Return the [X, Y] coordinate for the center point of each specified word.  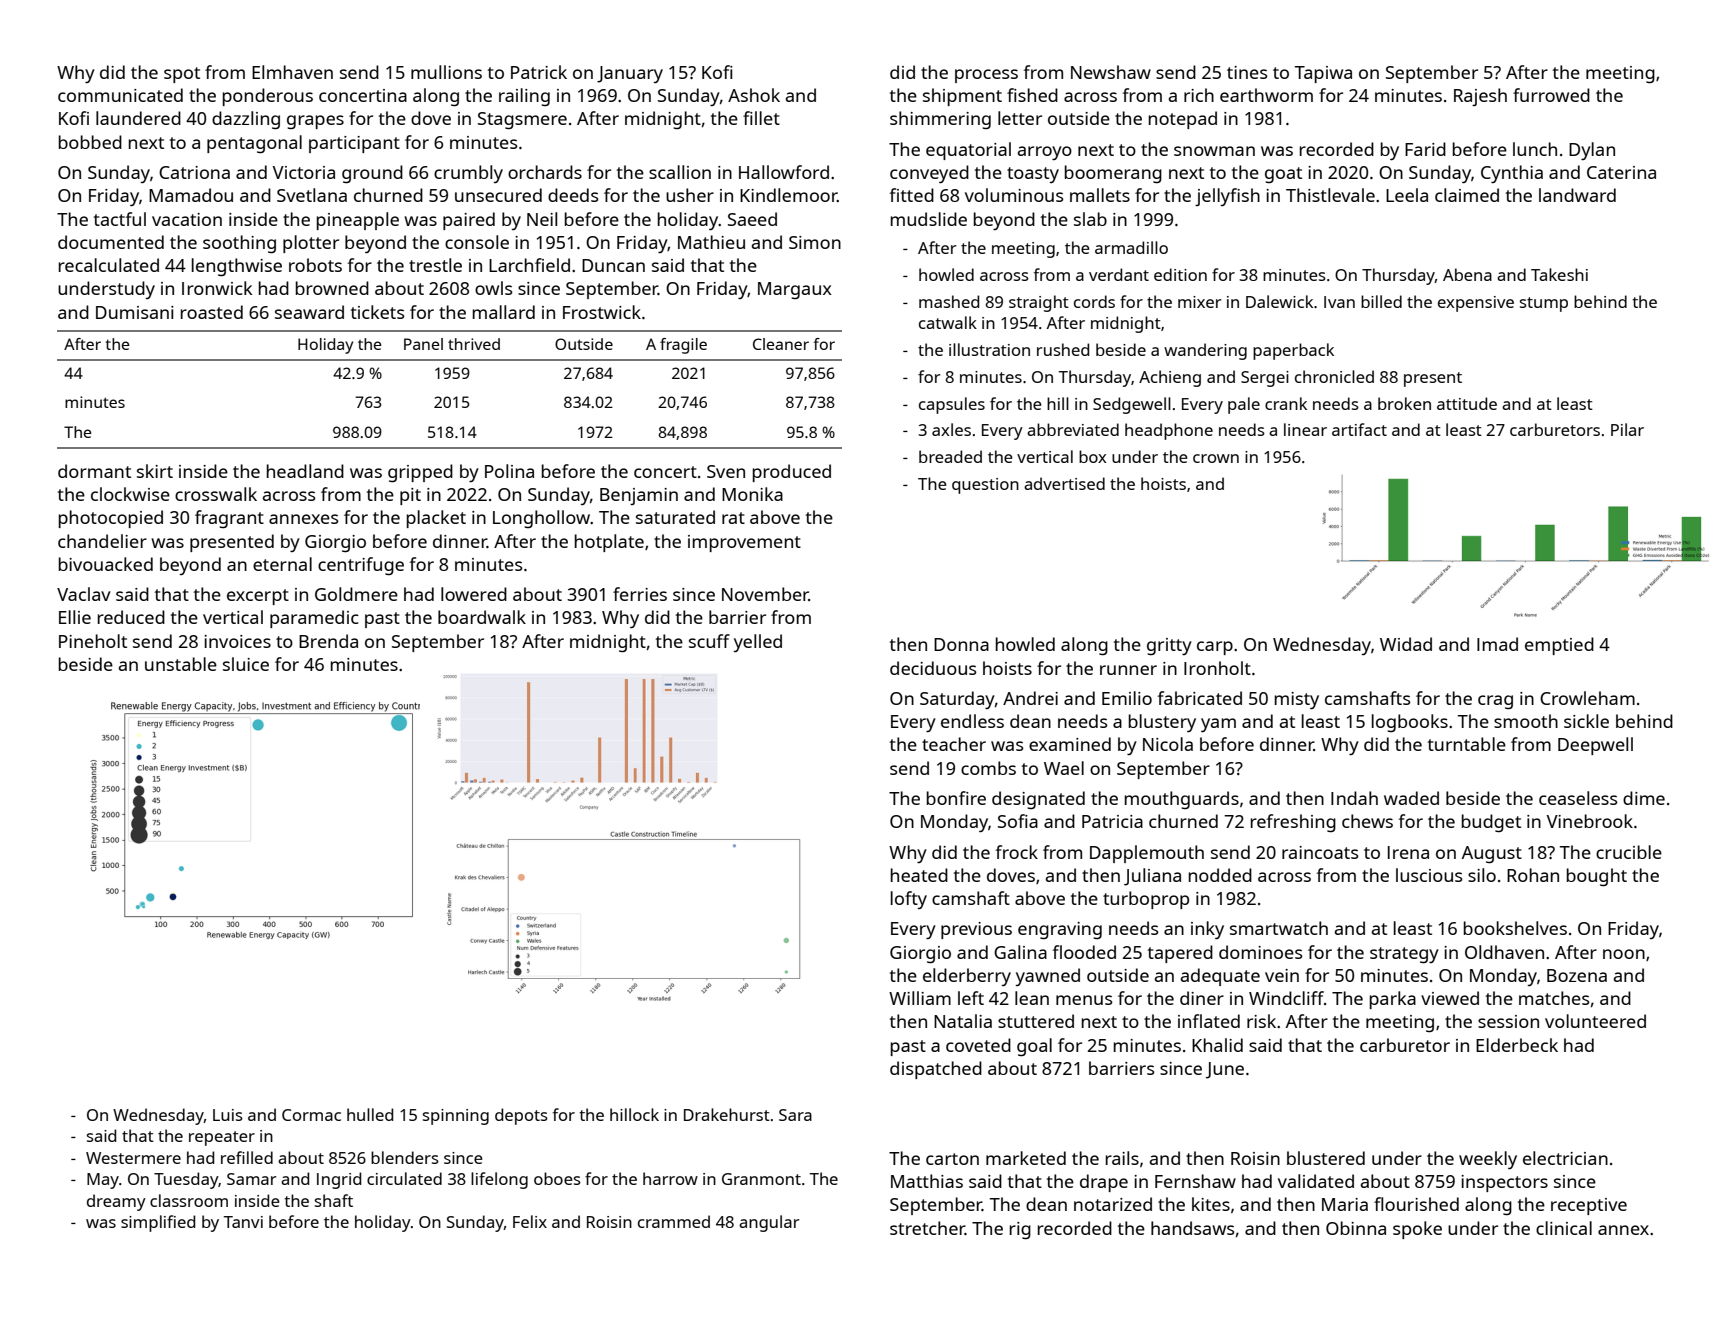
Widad [1406, 644]
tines [1247, 72]
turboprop [1146, 900]
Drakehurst [727, 1114]
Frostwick [602, 312]
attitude [1467, 403]
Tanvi [243, 1222]
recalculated [109, 265]
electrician [1565, 1158]
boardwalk [482, 617]
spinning [456, 1117]
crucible [1629, 852]
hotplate [609, 543]
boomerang [1113, 174]
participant [354, 144]
